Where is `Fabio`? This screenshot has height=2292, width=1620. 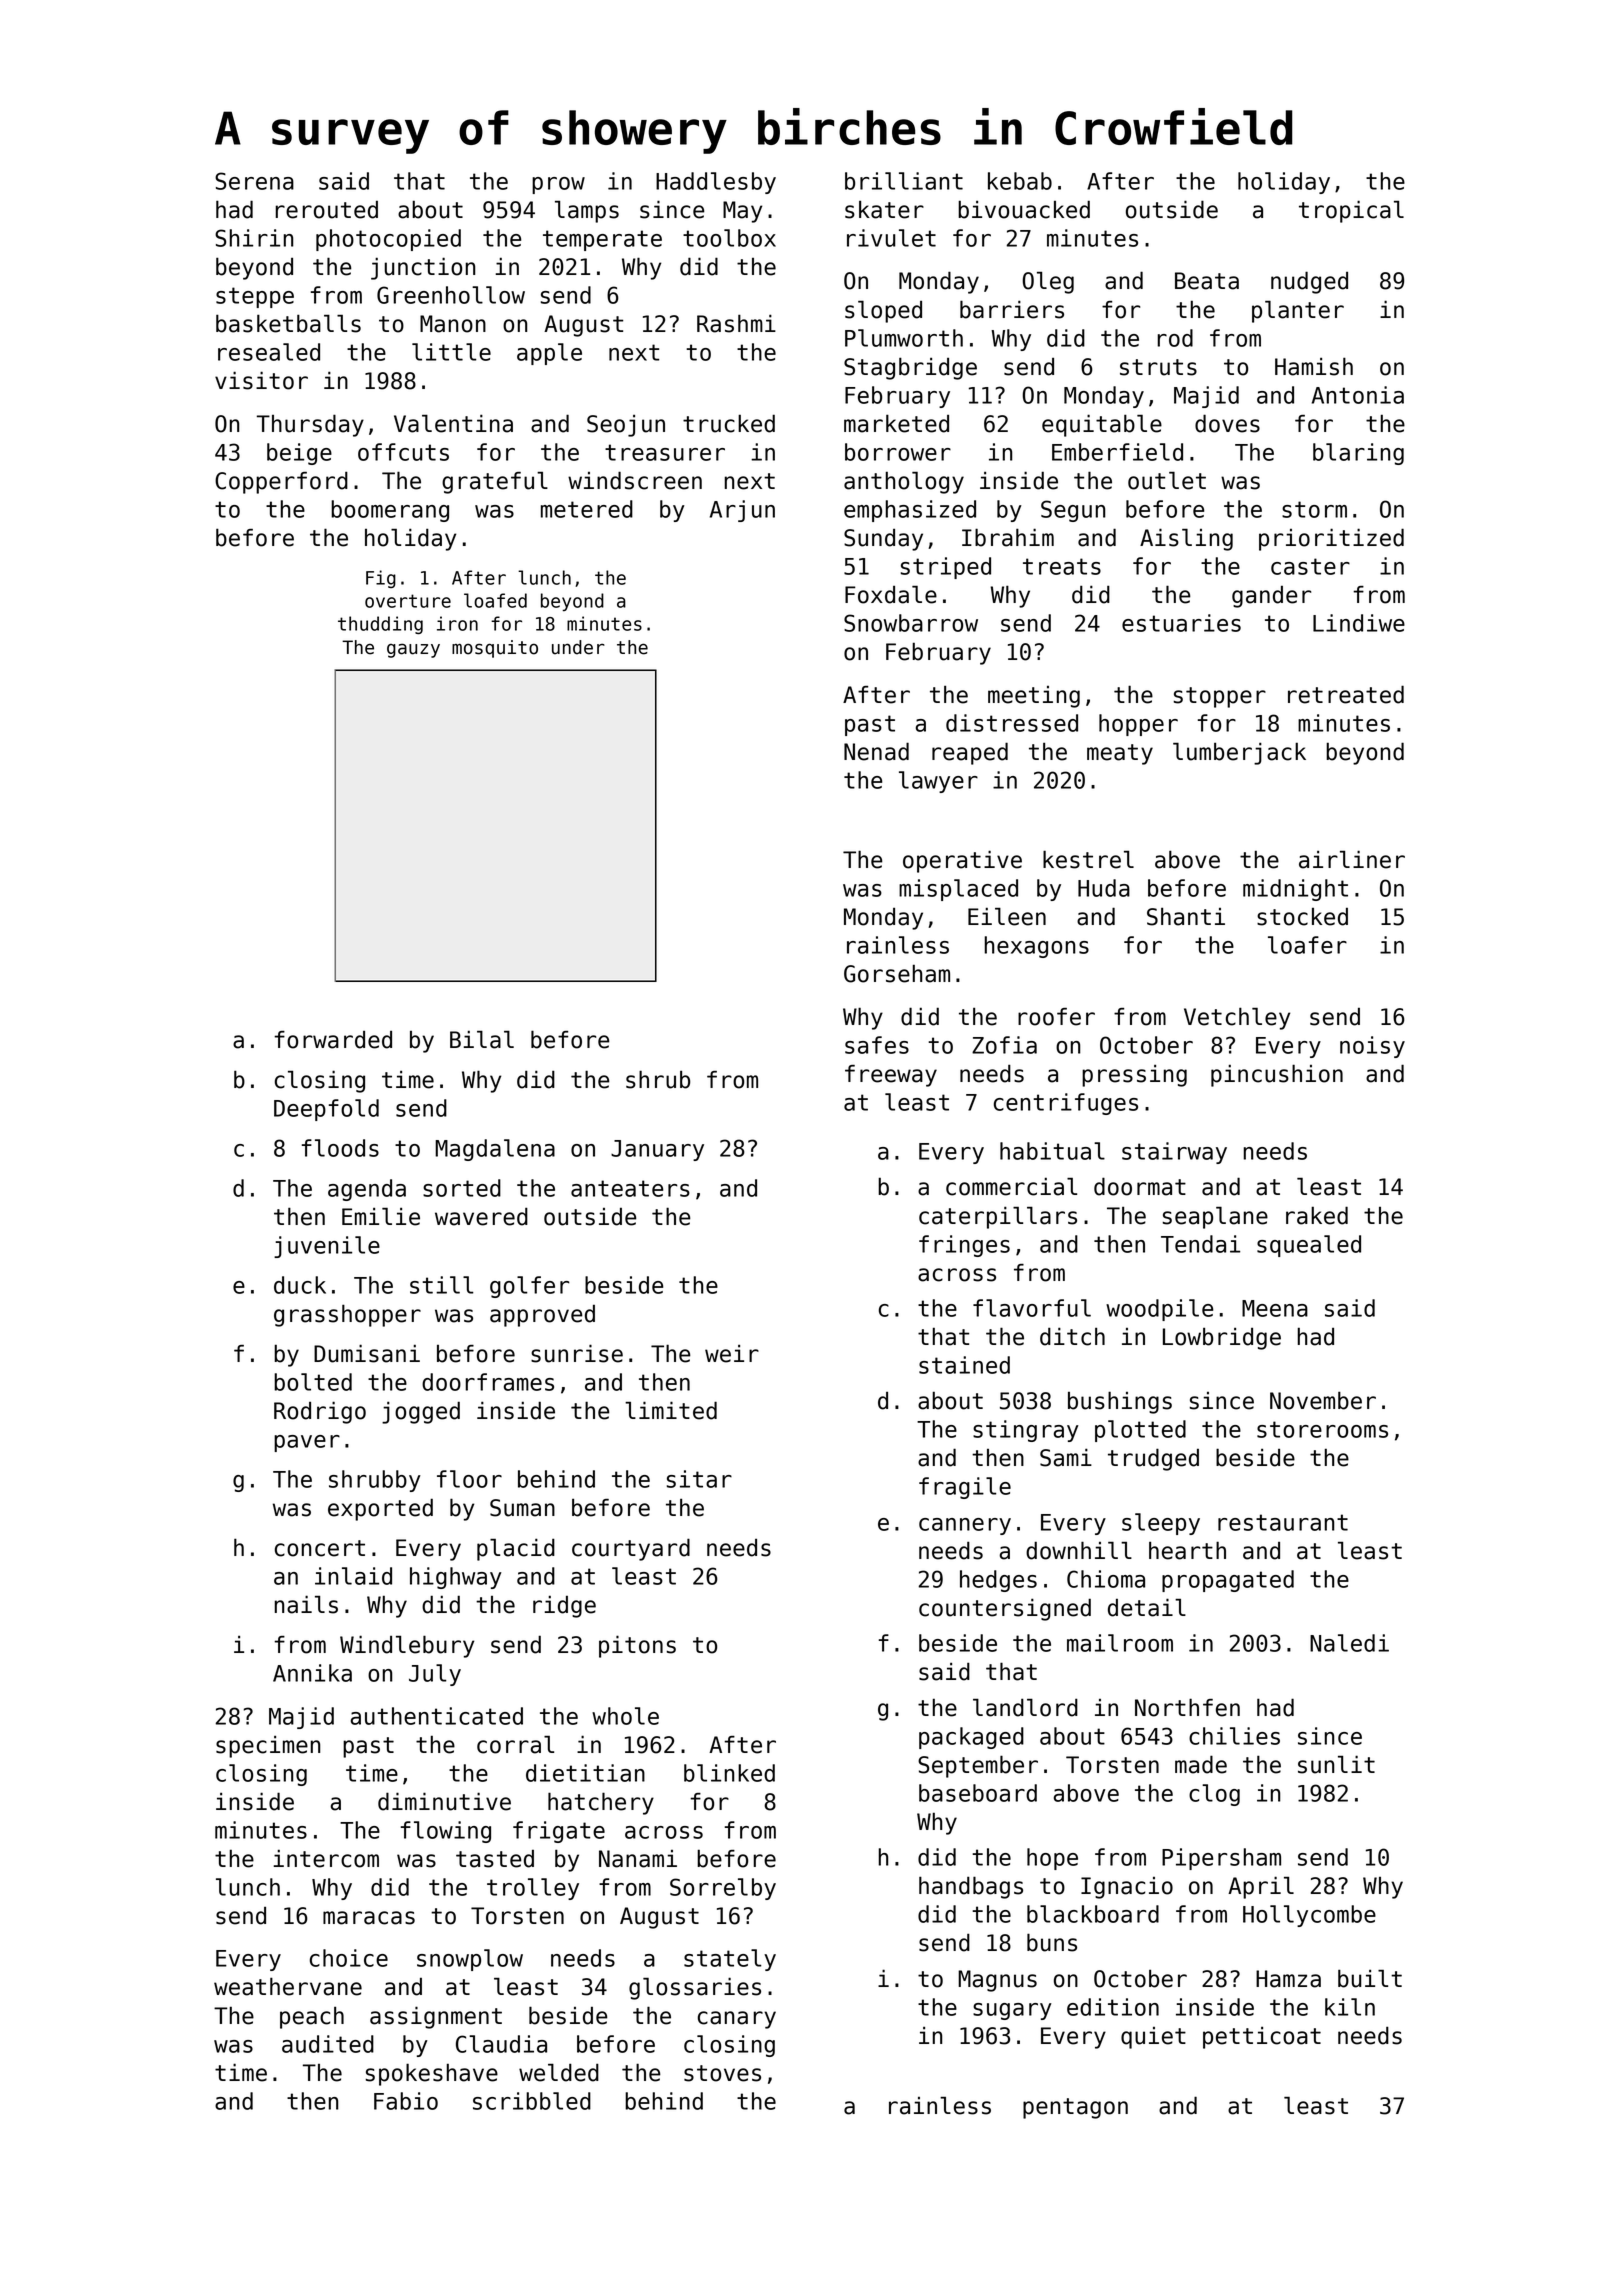
Fabio is located at coordinates (406, 2101).
